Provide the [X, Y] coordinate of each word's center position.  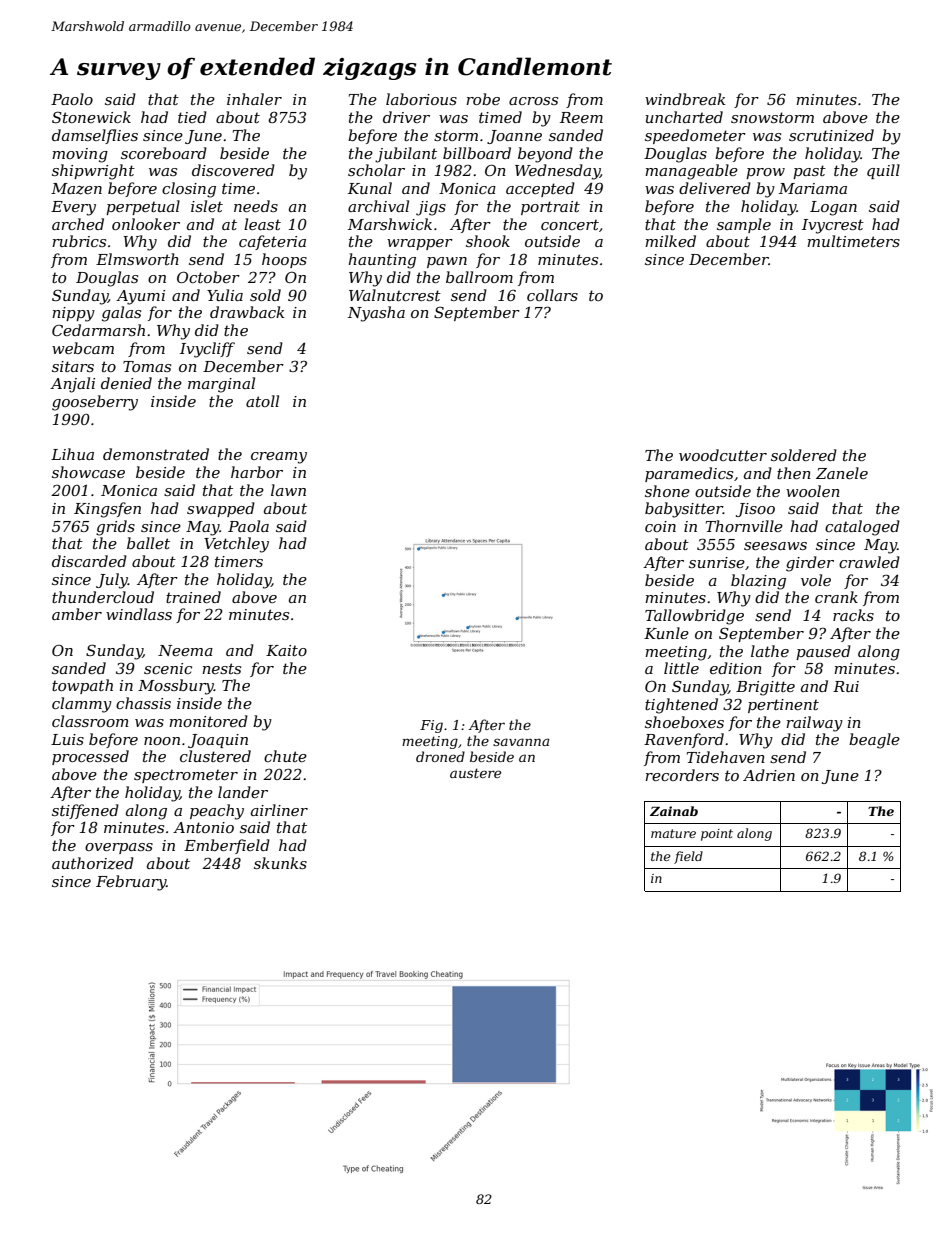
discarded [89, 561]
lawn [288, 490]
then [794, 473]
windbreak [685, 99]
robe [483, 99]
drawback [247, 312]
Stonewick [91, 117]
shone [667, 491]
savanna [521, 742]
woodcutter [723, 455]
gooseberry [95, 403]
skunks [280, 863]
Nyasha [376, 314]
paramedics [689, 474]
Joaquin [218, 741]
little [681, 668]
